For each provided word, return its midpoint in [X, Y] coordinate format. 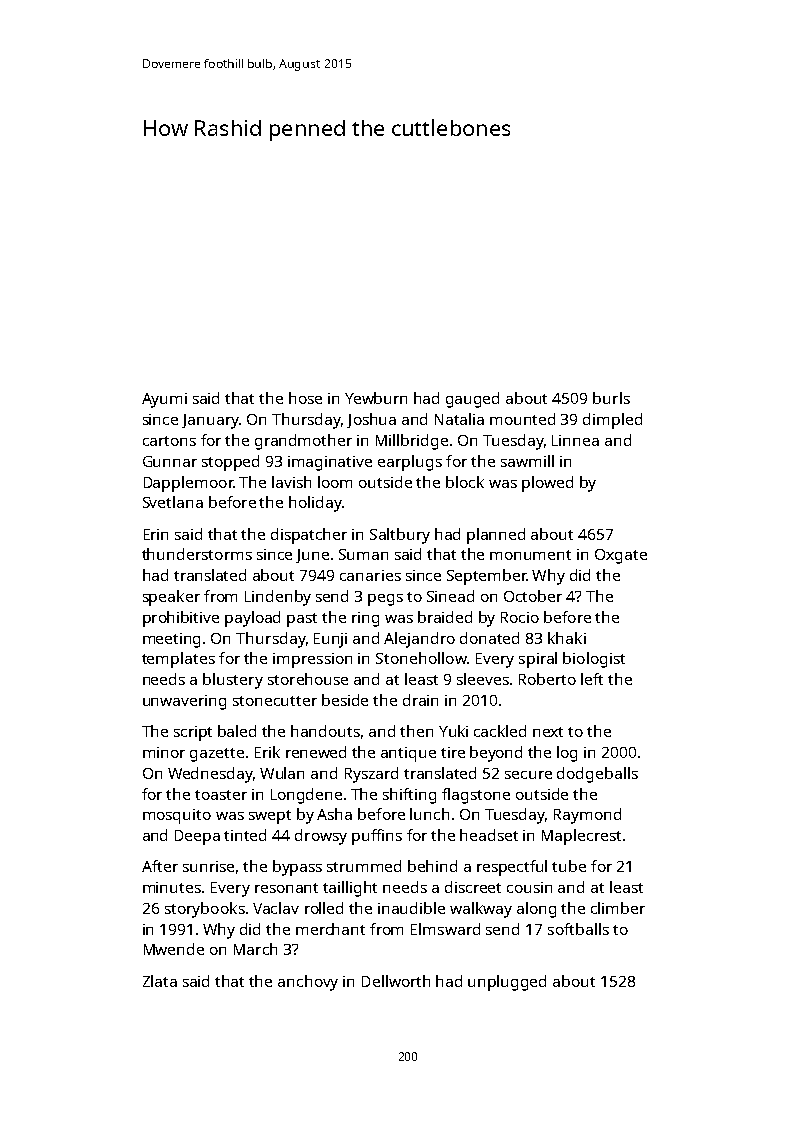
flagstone [476, 796]
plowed [547, 484]
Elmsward [445, 929]
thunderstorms [197, 554]
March [255, 949]
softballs [578, 929]
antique [408, 754]
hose [305, 398]
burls [611, 398]
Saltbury [400, 536]
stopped [230, 463]
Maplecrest [581, 837]
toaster [221, 795]
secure [528, 775]
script [193, 733]
